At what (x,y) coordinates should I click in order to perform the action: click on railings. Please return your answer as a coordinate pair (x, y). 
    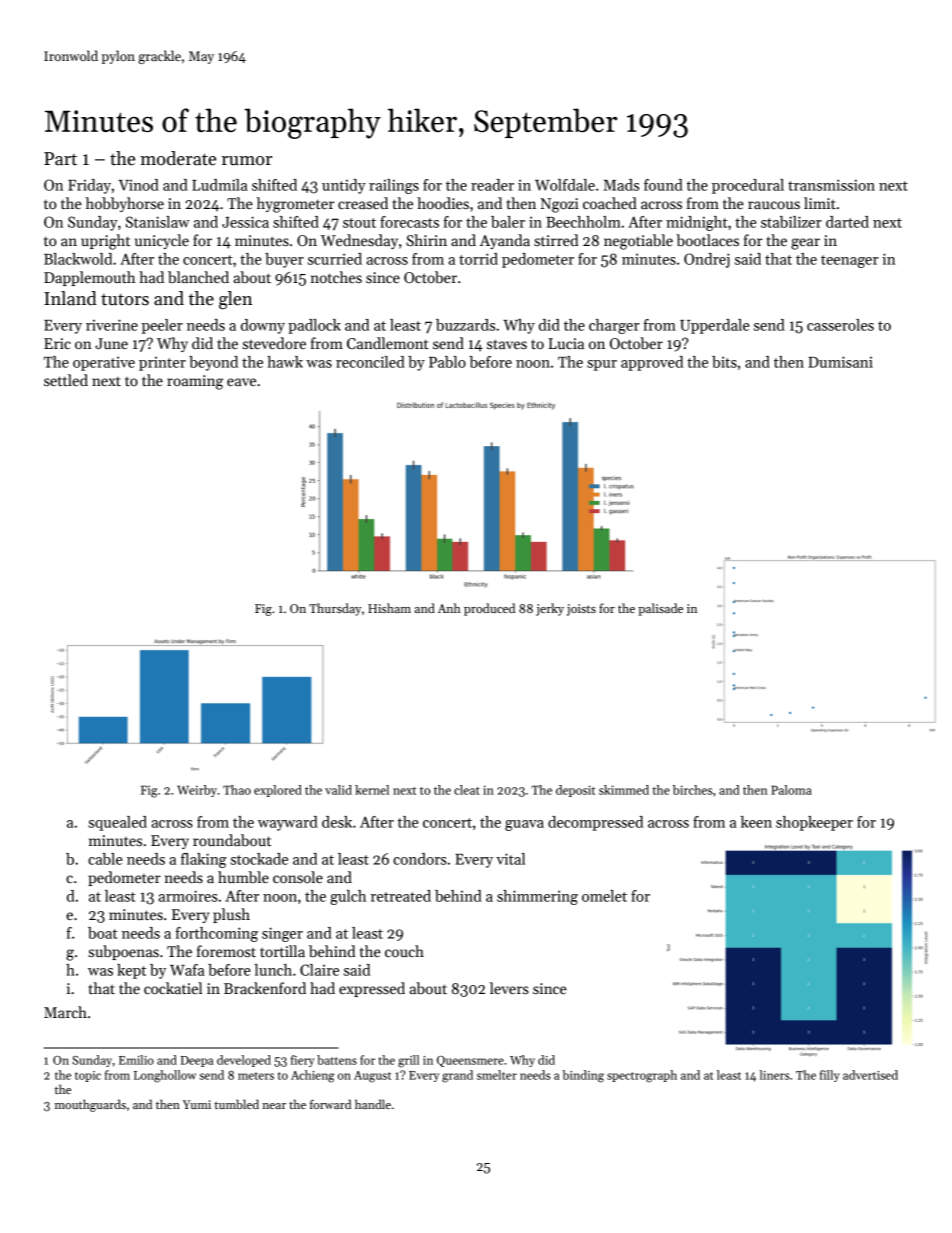
    Looking at the image, I should click on (394, 186).
